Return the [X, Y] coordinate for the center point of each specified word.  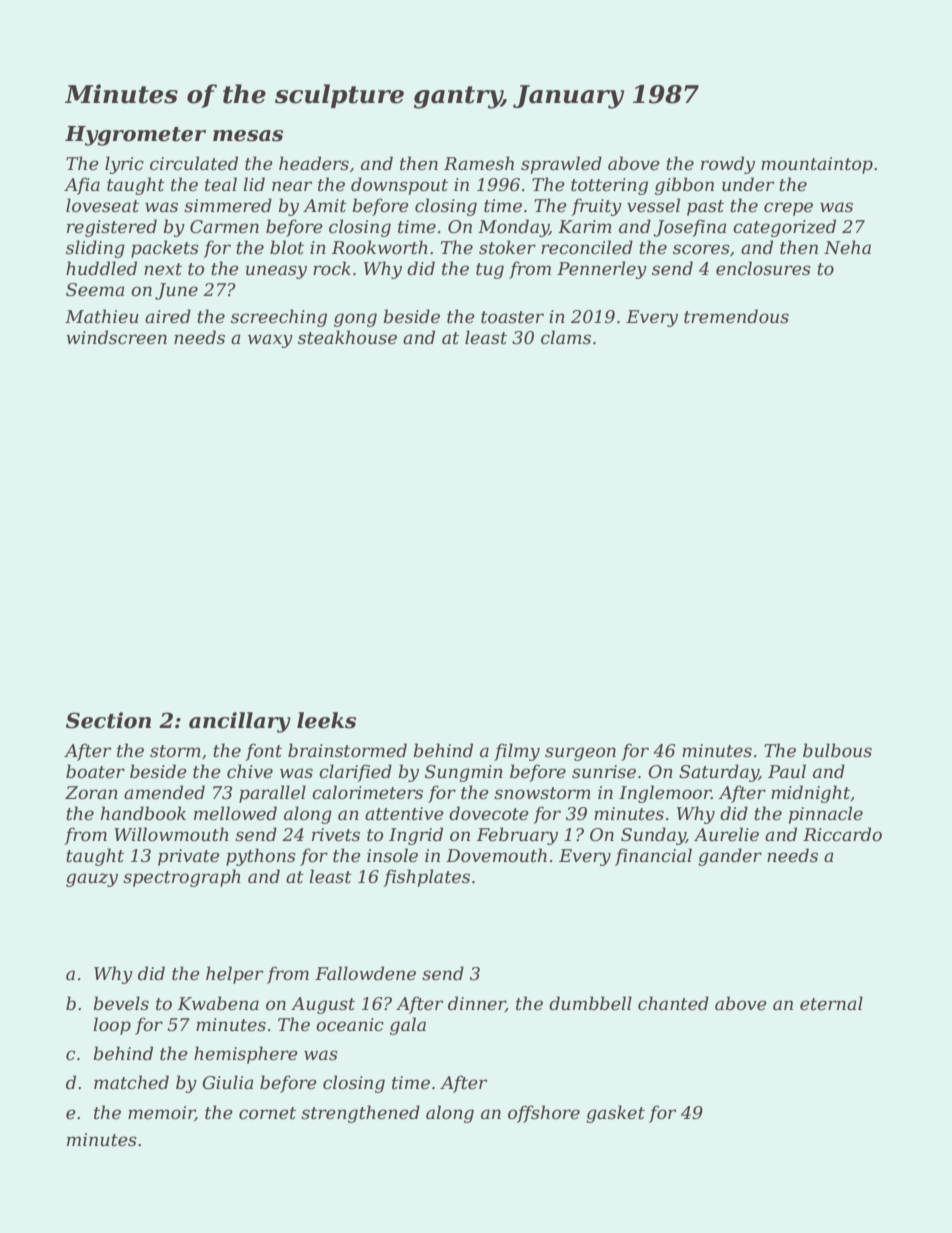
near [292, 186]
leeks [326, 720]
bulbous [837, 750]
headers [314, 163]
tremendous [736, 316]
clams [566, 337]
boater [95, 771]
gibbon [684, 186]
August [323, 1005]
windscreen [116, 337]
